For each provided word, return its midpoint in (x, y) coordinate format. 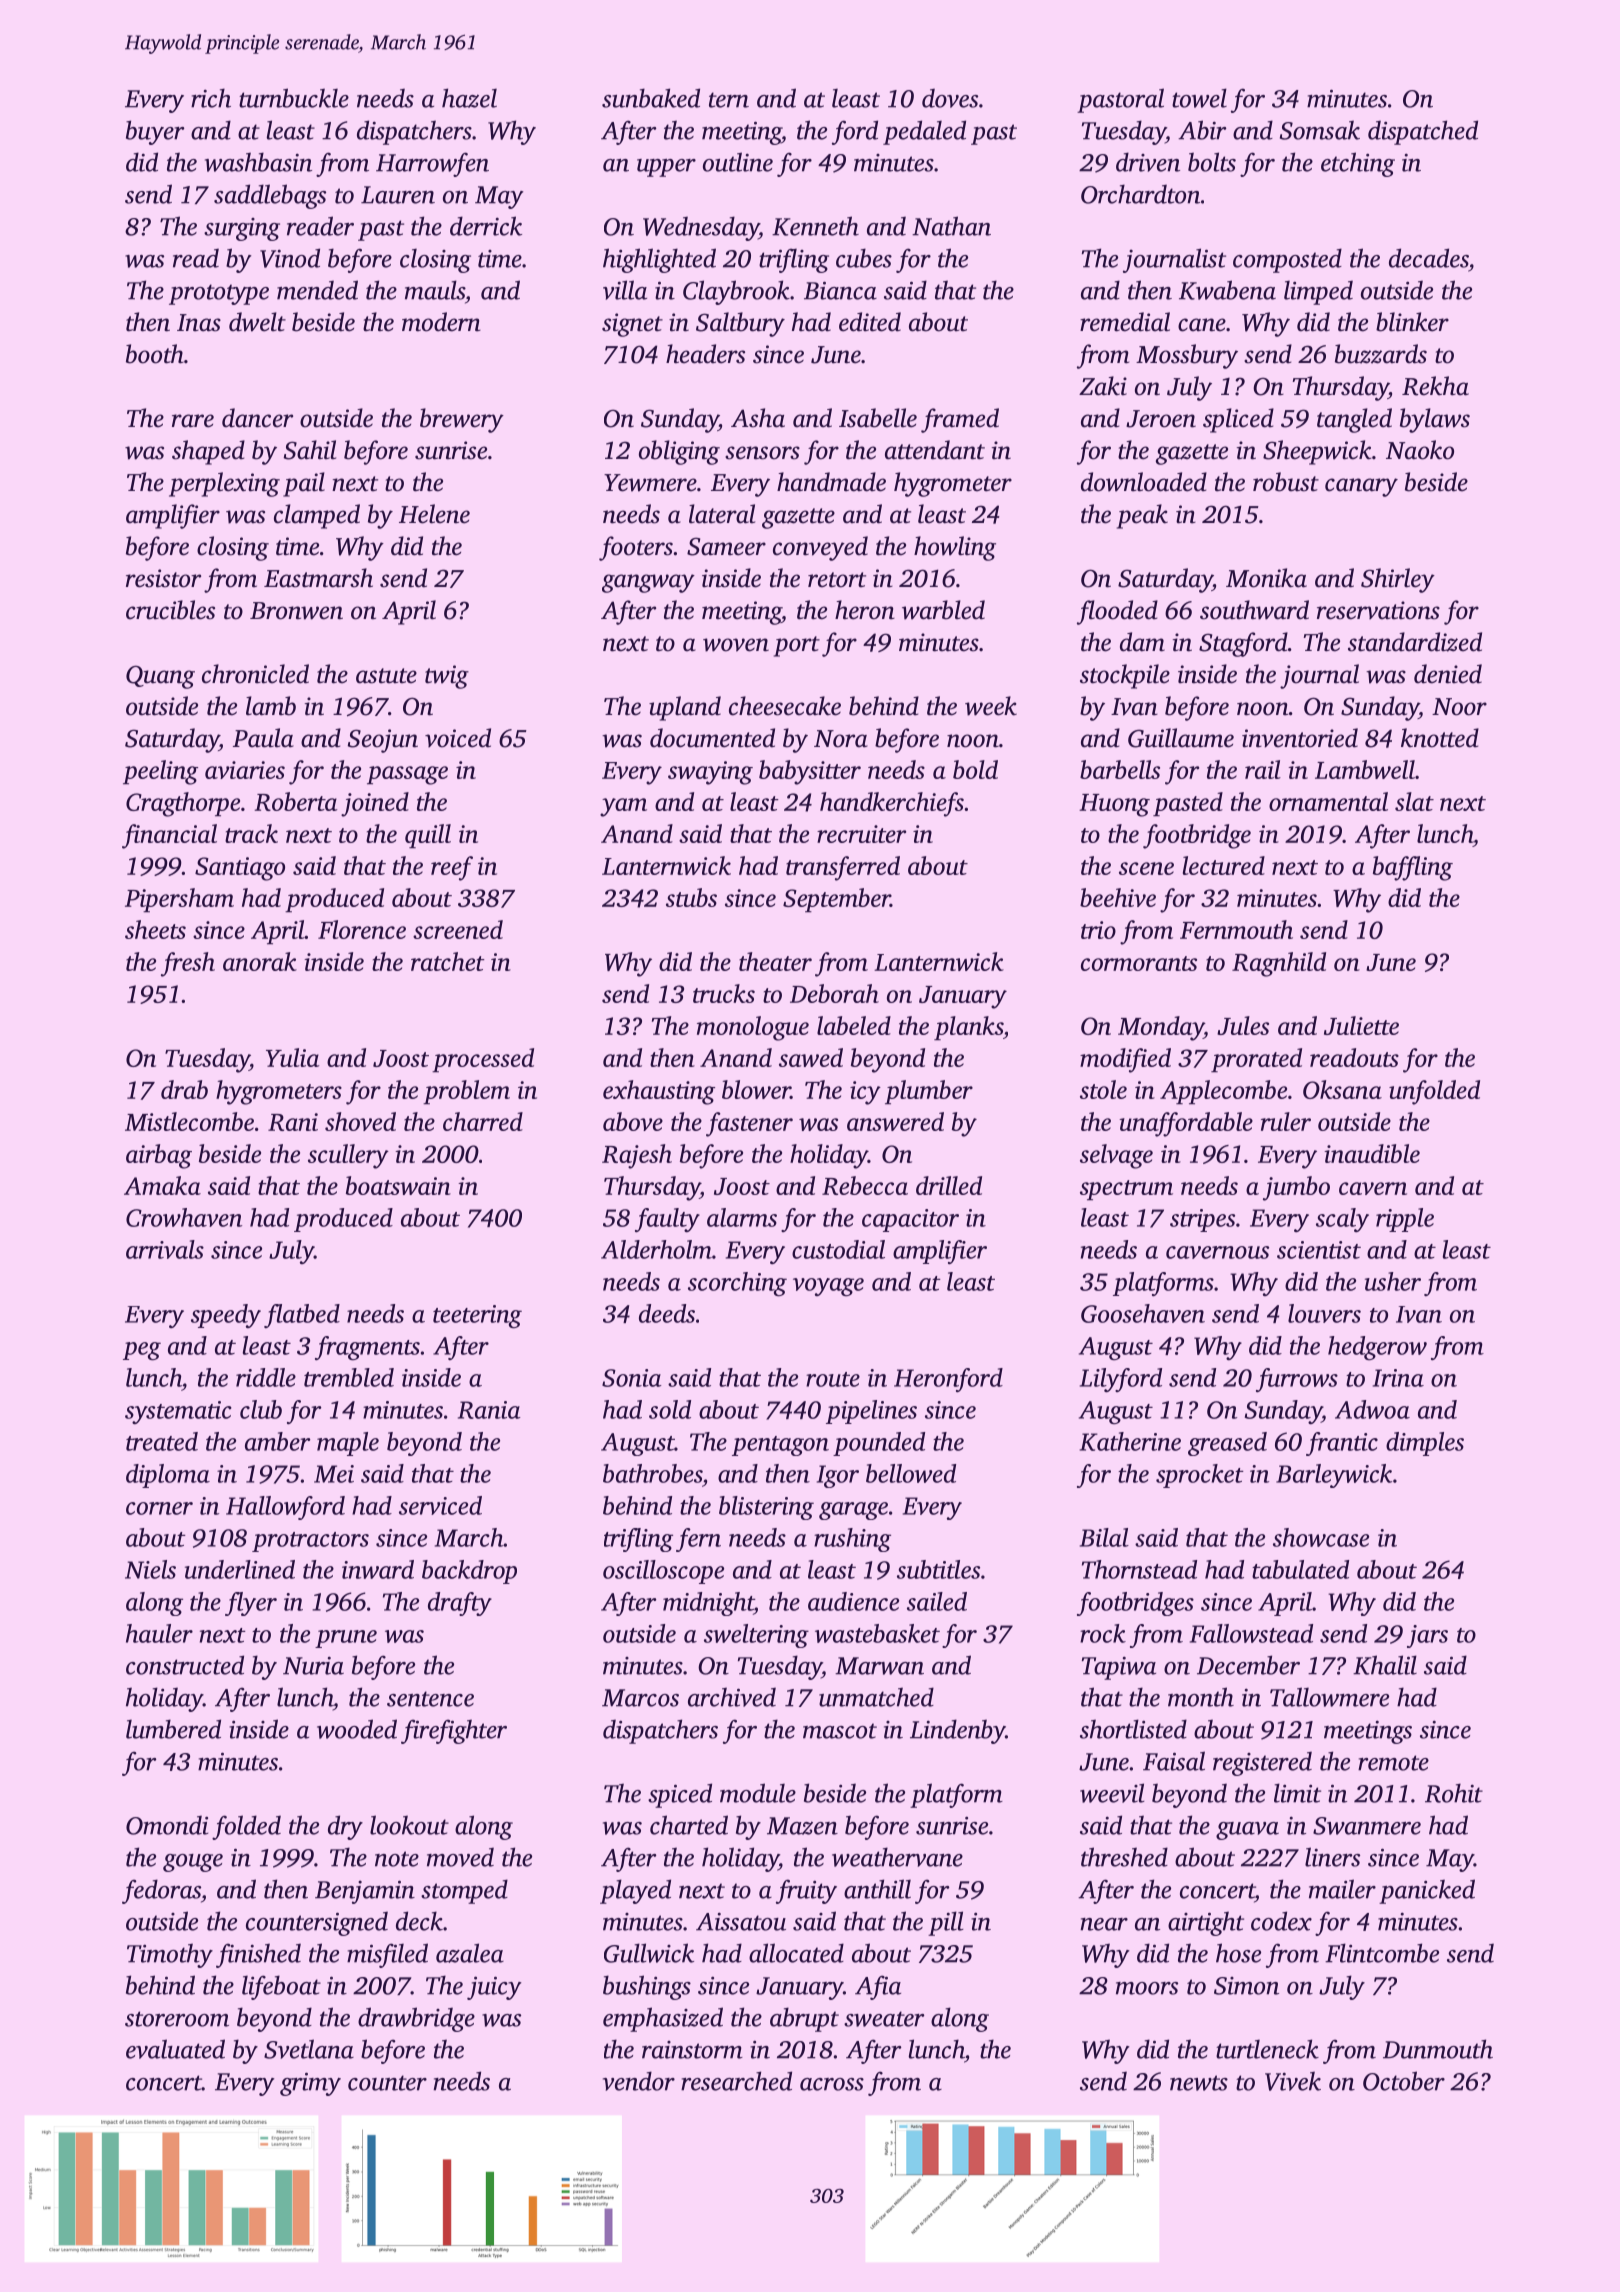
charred (483, 1121)
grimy (310, 2084)
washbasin (258, 162)
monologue (753, 1028)
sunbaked (651, 98)
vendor (639, 2081)
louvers (1324, 1313)
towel (1199, 98)
